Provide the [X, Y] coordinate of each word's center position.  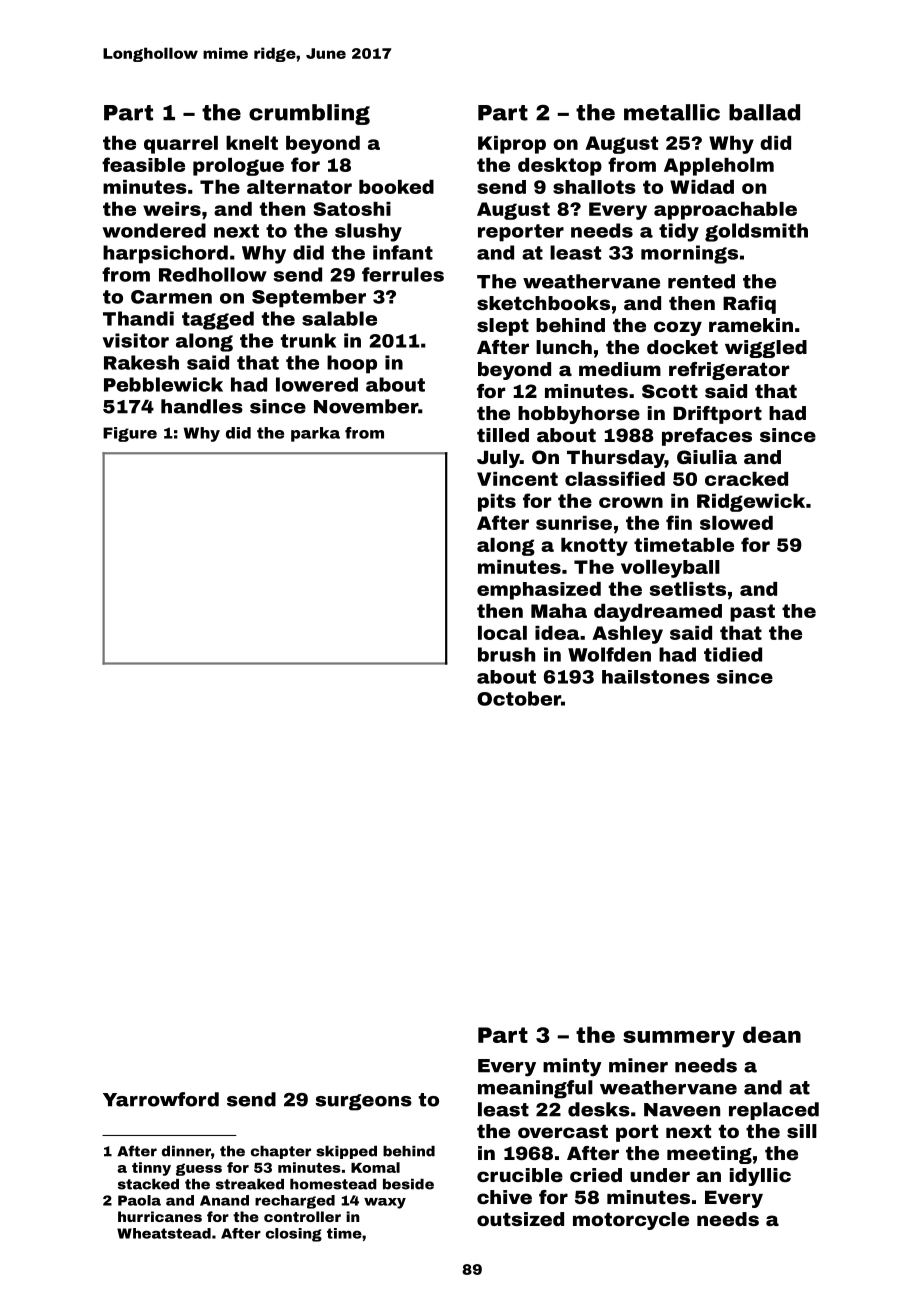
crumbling [309, 114]
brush [506, 654]
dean [772, 1034]
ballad [764, 112]
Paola [139, 1200]
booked [396, 187]
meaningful [535, 1089]
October [519, 698]
